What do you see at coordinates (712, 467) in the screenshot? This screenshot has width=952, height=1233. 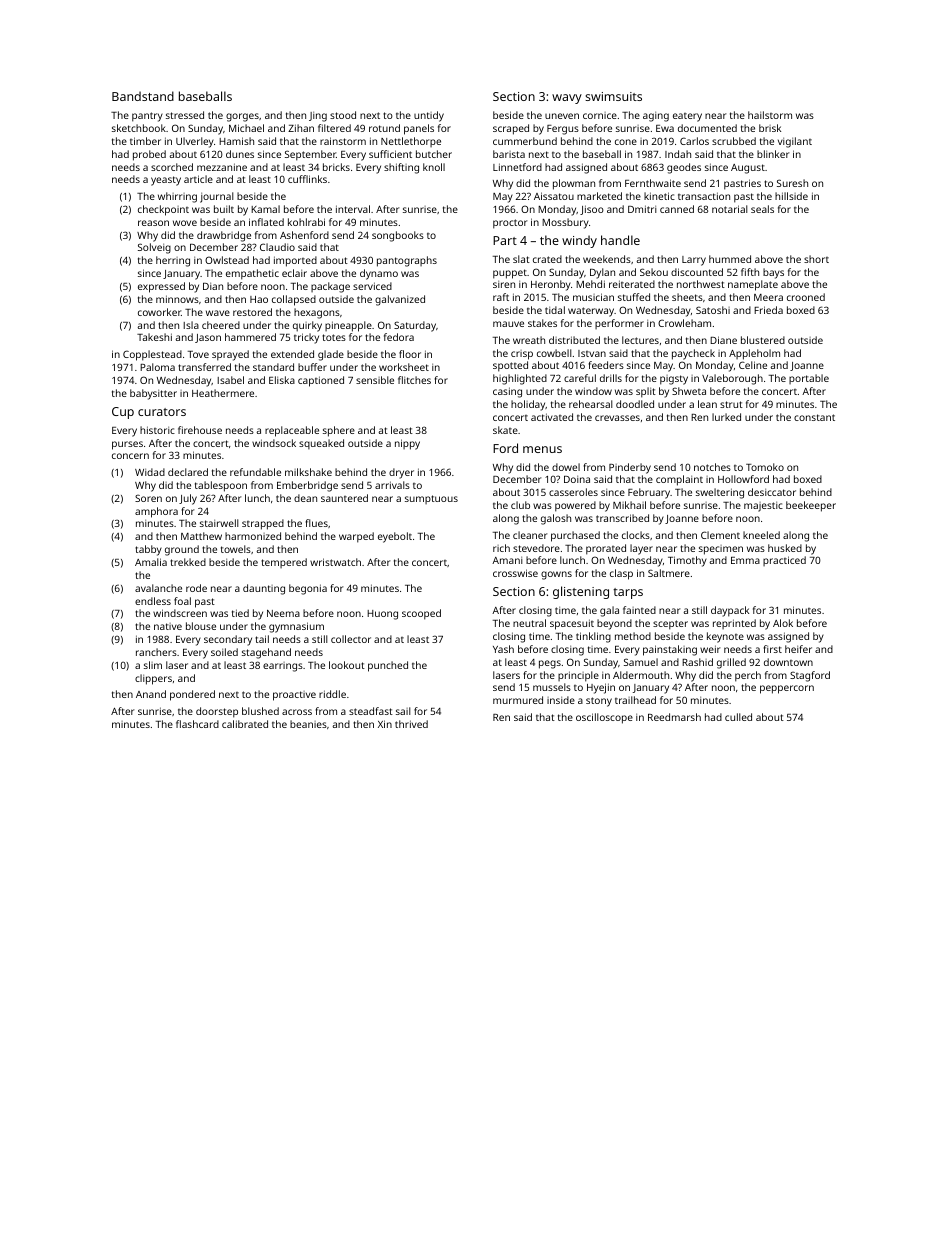 I see `notches` at bounding box center [712, 467].
